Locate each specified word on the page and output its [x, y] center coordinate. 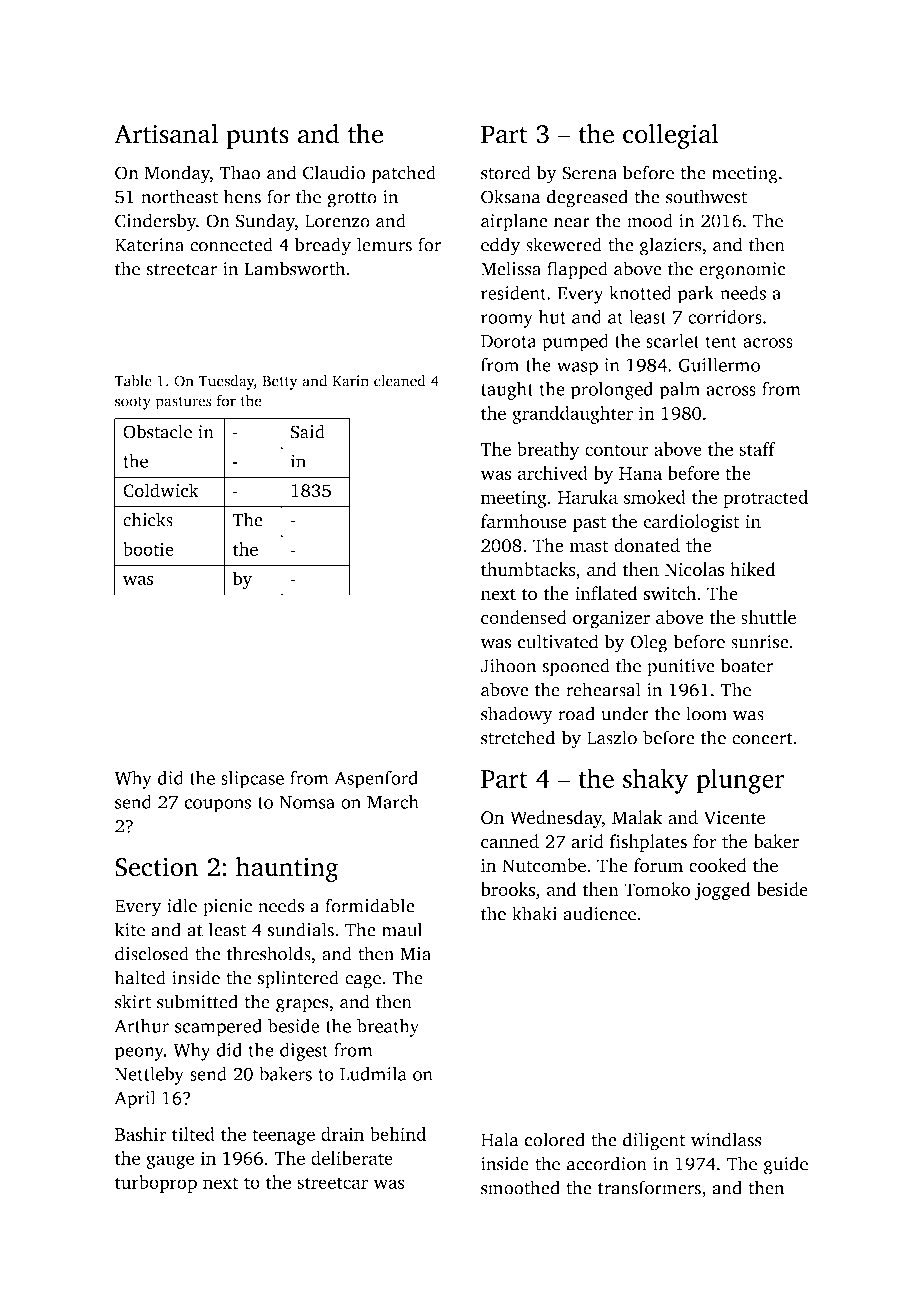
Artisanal [166, 134]
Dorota [509, 341]
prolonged [612, 390]
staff [757, 449]
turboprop [156, 1184]
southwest [706, 196]
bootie [148, 549]
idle [182, 905]
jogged [722, 891]
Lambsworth [294, 268]
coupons [217, 806]
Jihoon [508, 665]
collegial [671, 136]
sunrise [760, 642]
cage [363, 982]
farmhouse [524, 521]
